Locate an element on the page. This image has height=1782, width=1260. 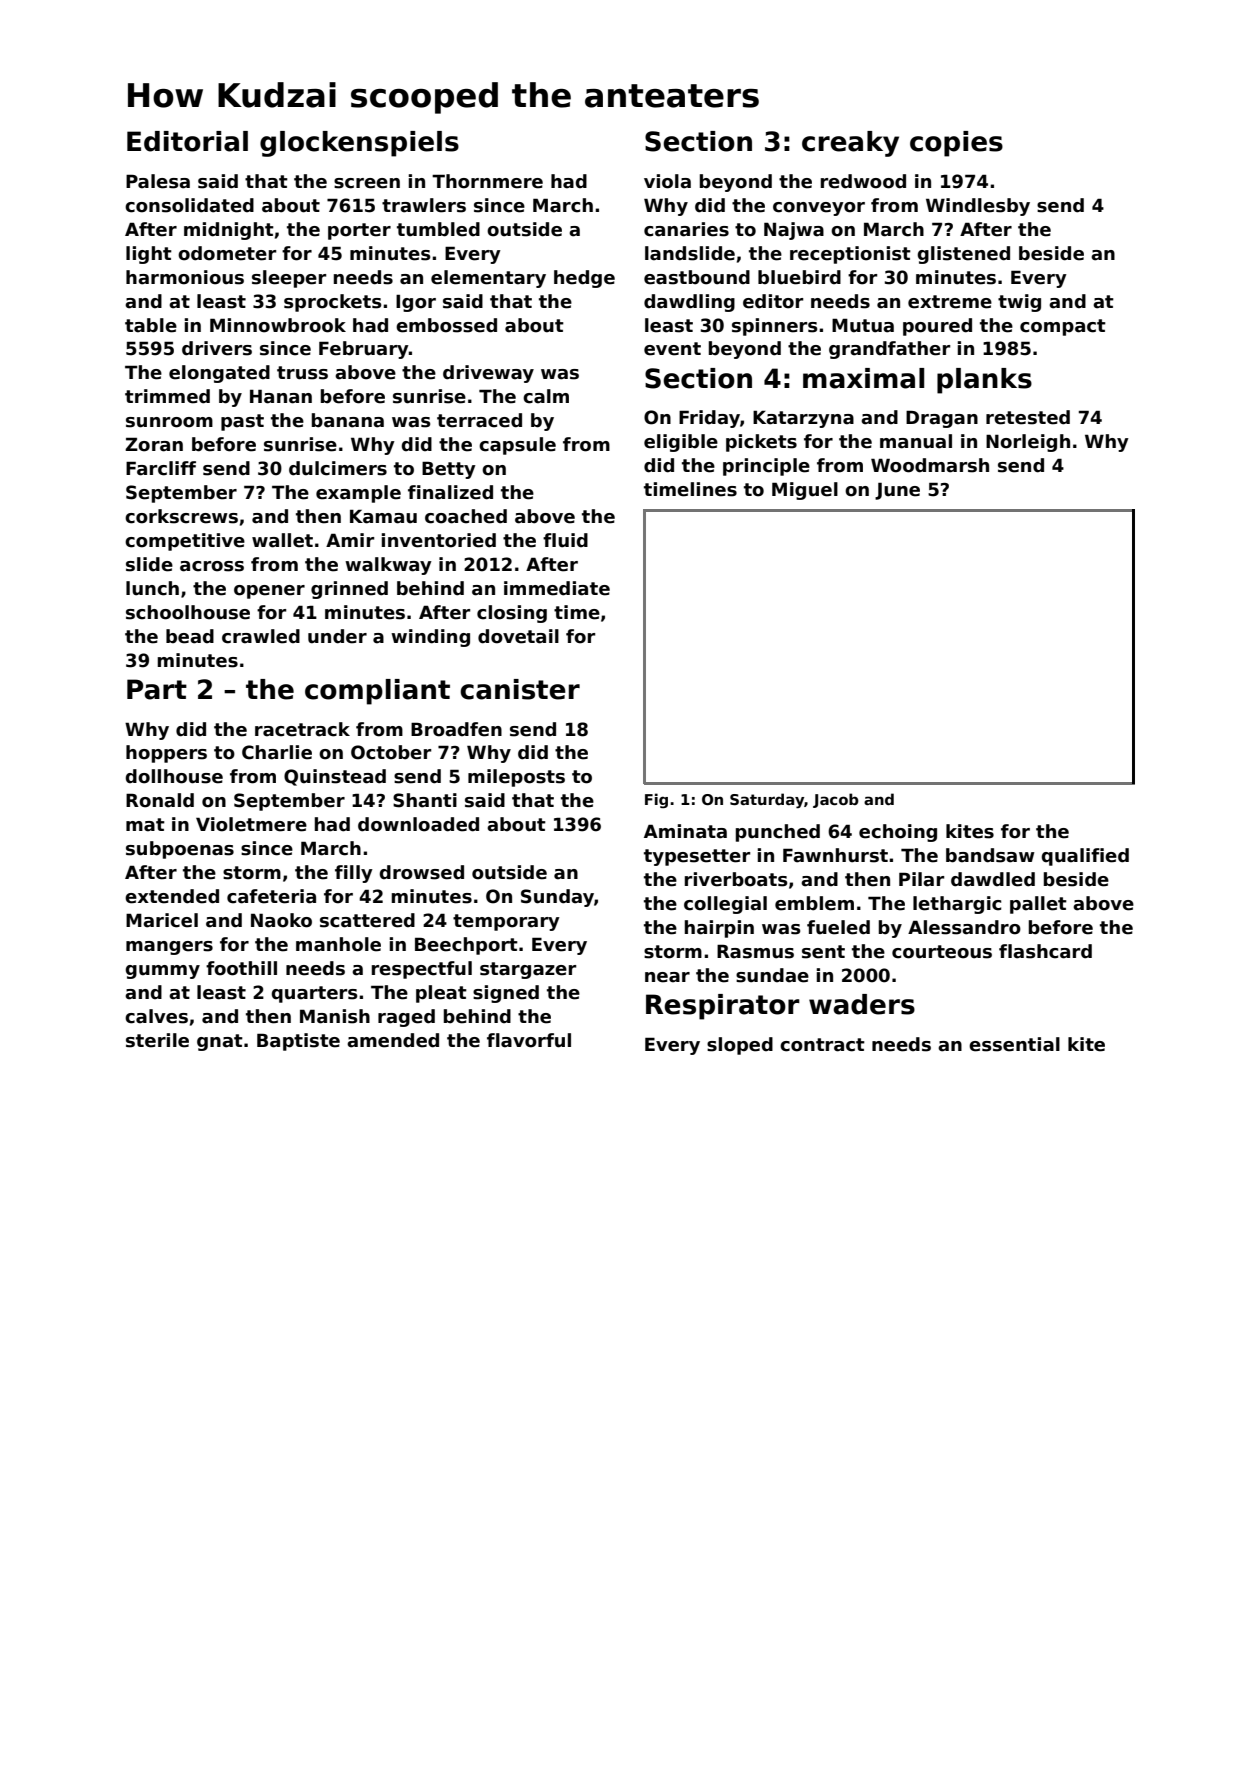
planks is located at coordinates (984, 381).
